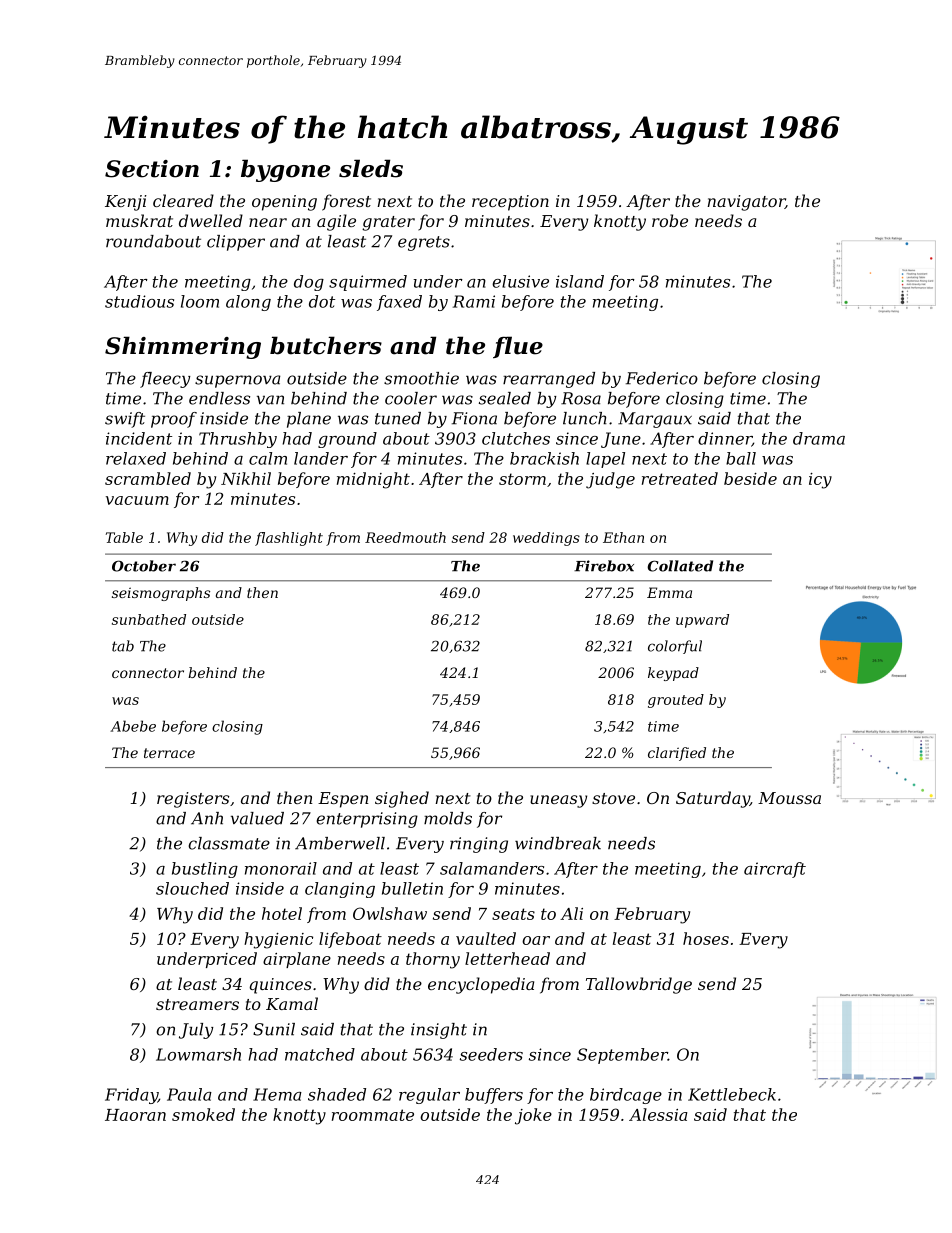 This screenshot has height=1233, width=952. I want to click on Section, so click(152, 169).
